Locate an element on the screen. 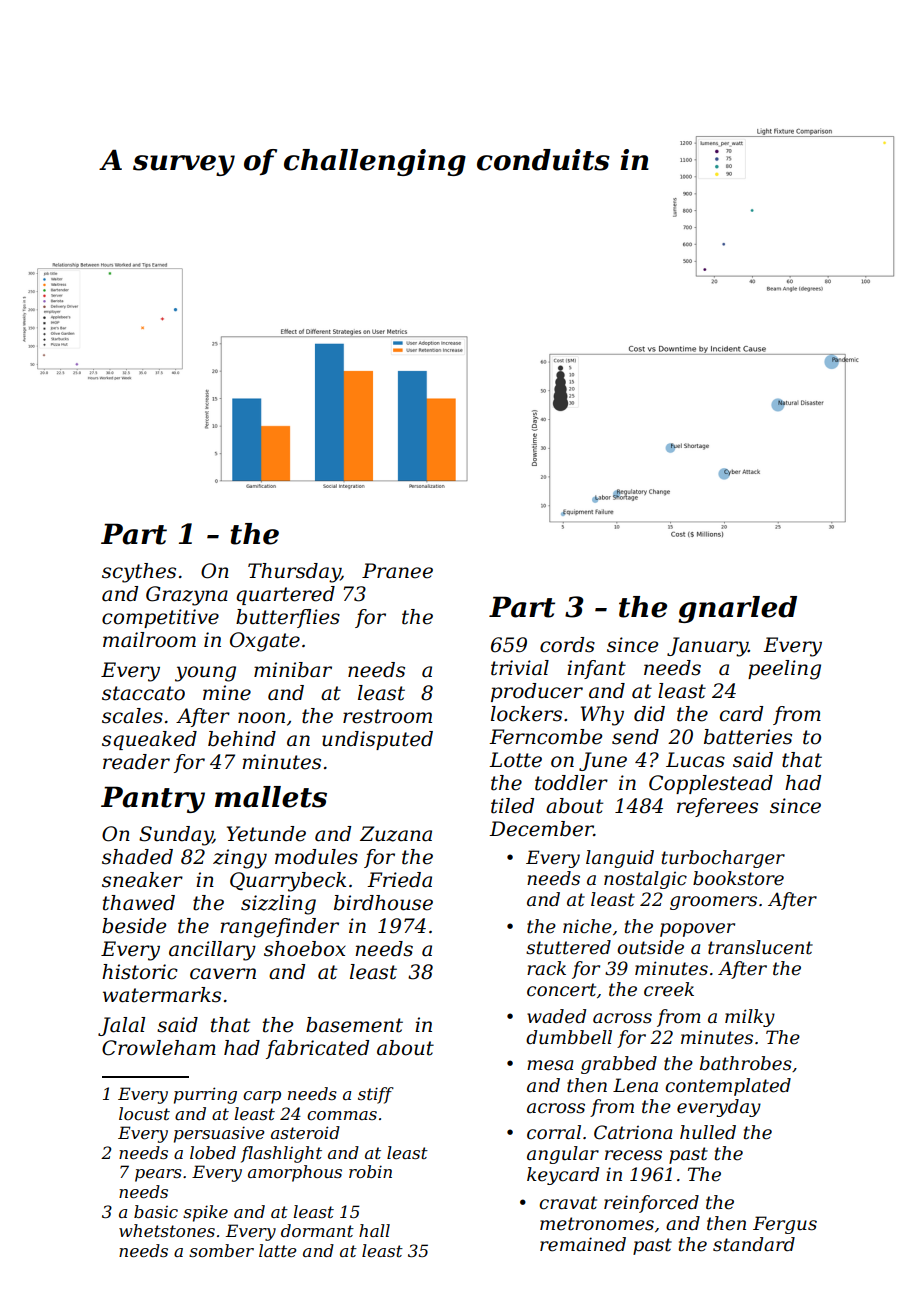 This screenshot has height=1311, width=924. latte is located at coordinates (278, 1250).
